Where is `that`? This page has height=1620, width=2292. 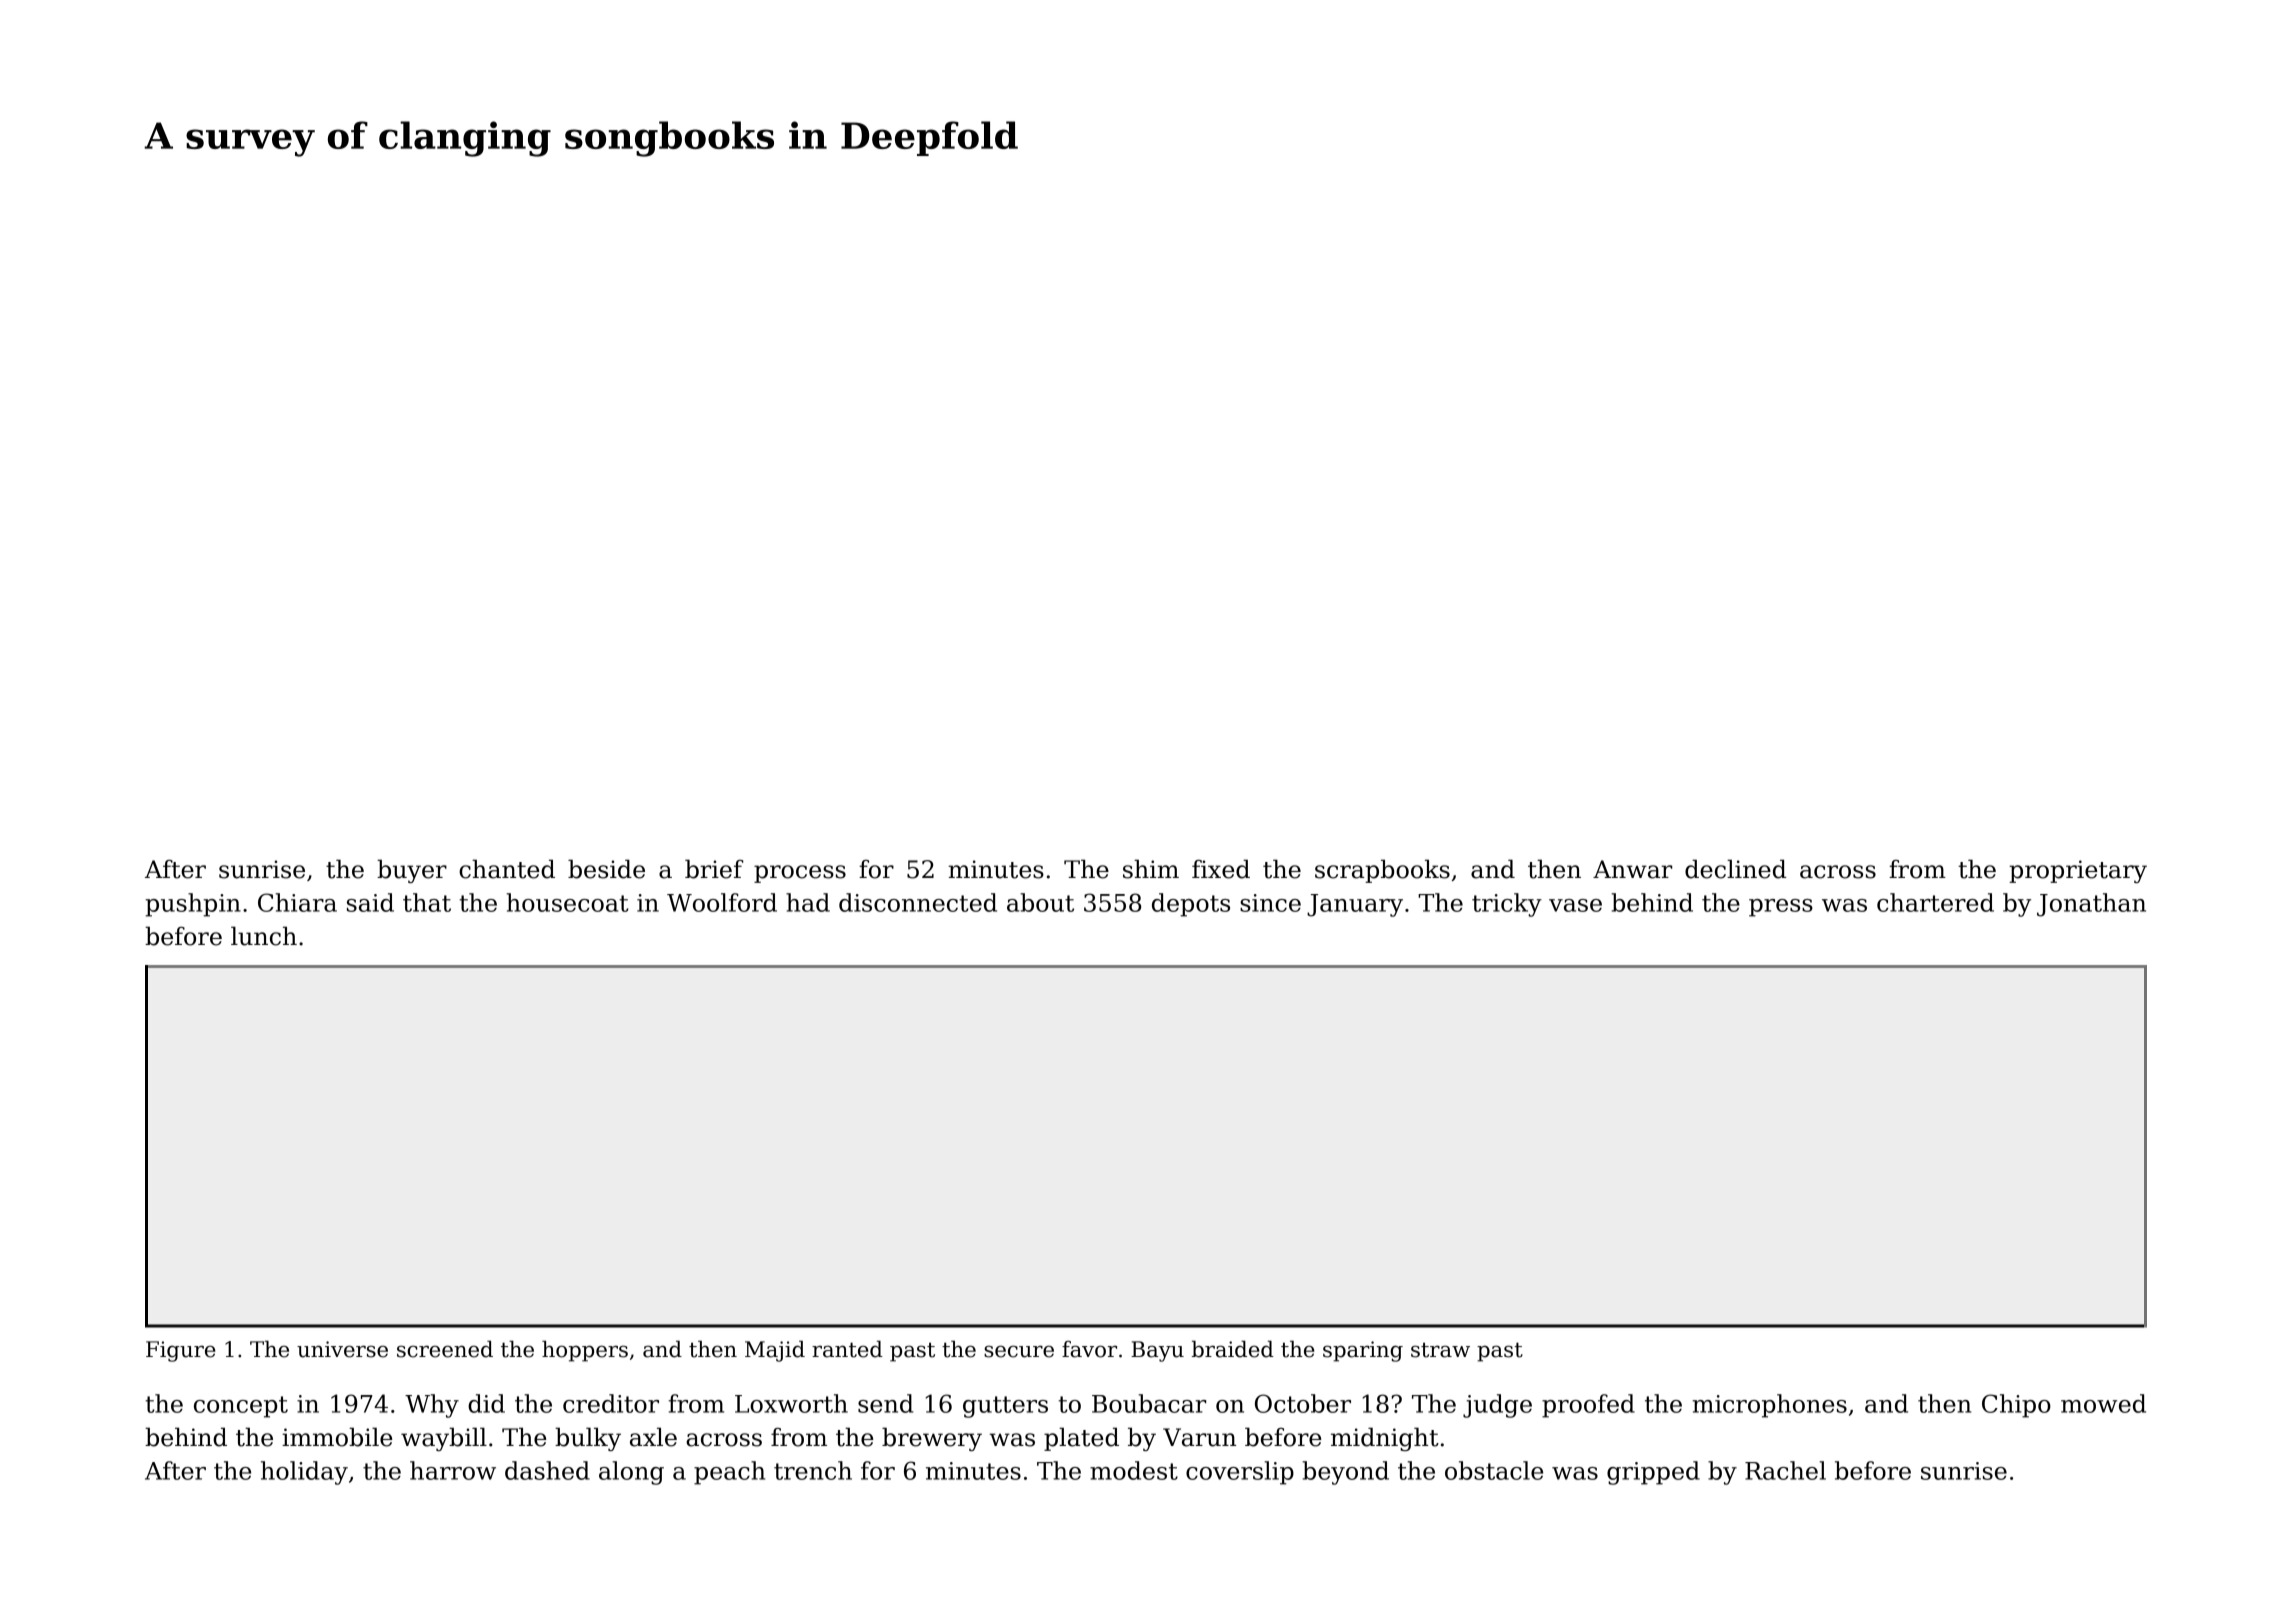
that is located at coordinates (427, 902).
